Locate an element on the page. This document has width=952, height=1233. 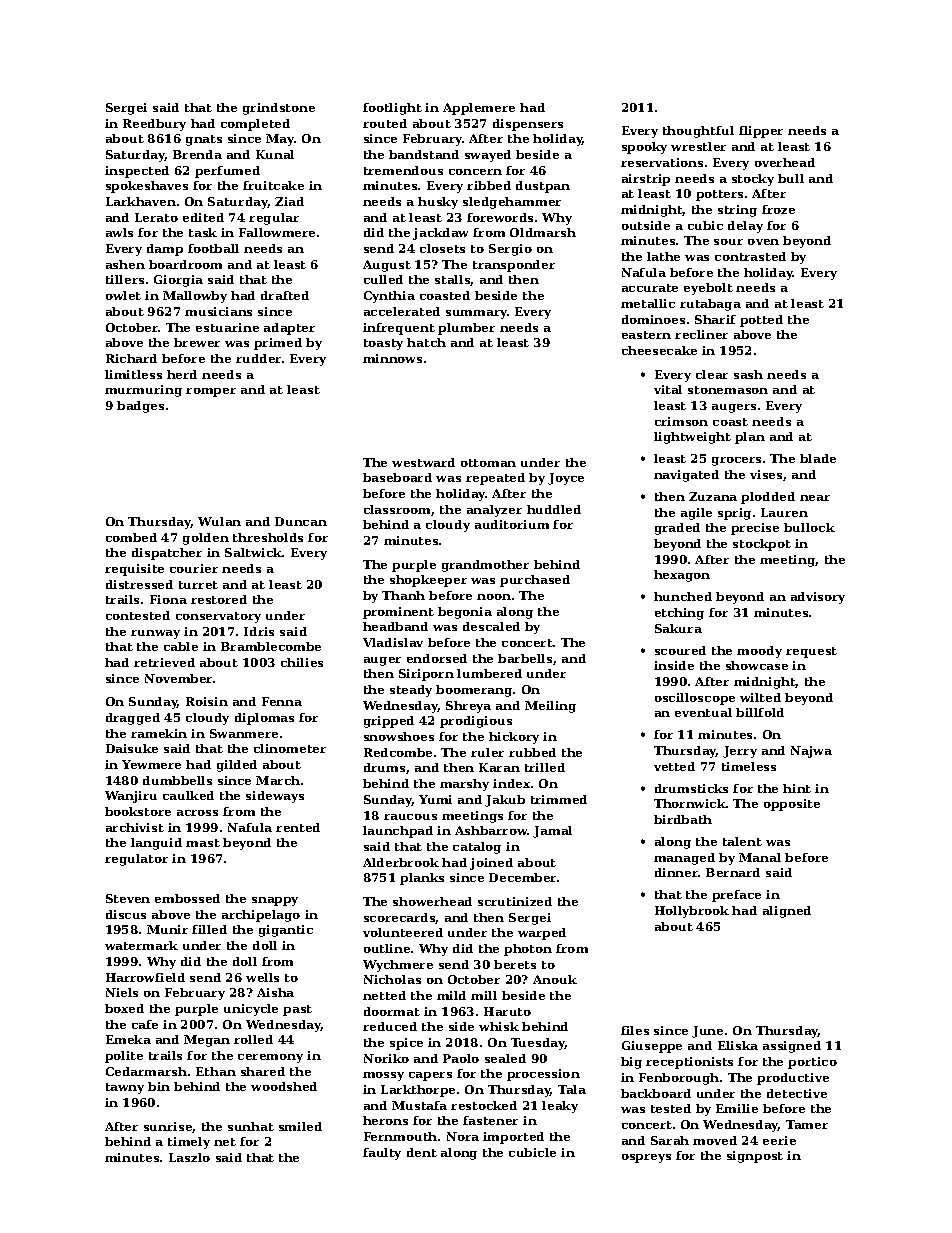
thoughtful is located at coordinates (698, 132).
